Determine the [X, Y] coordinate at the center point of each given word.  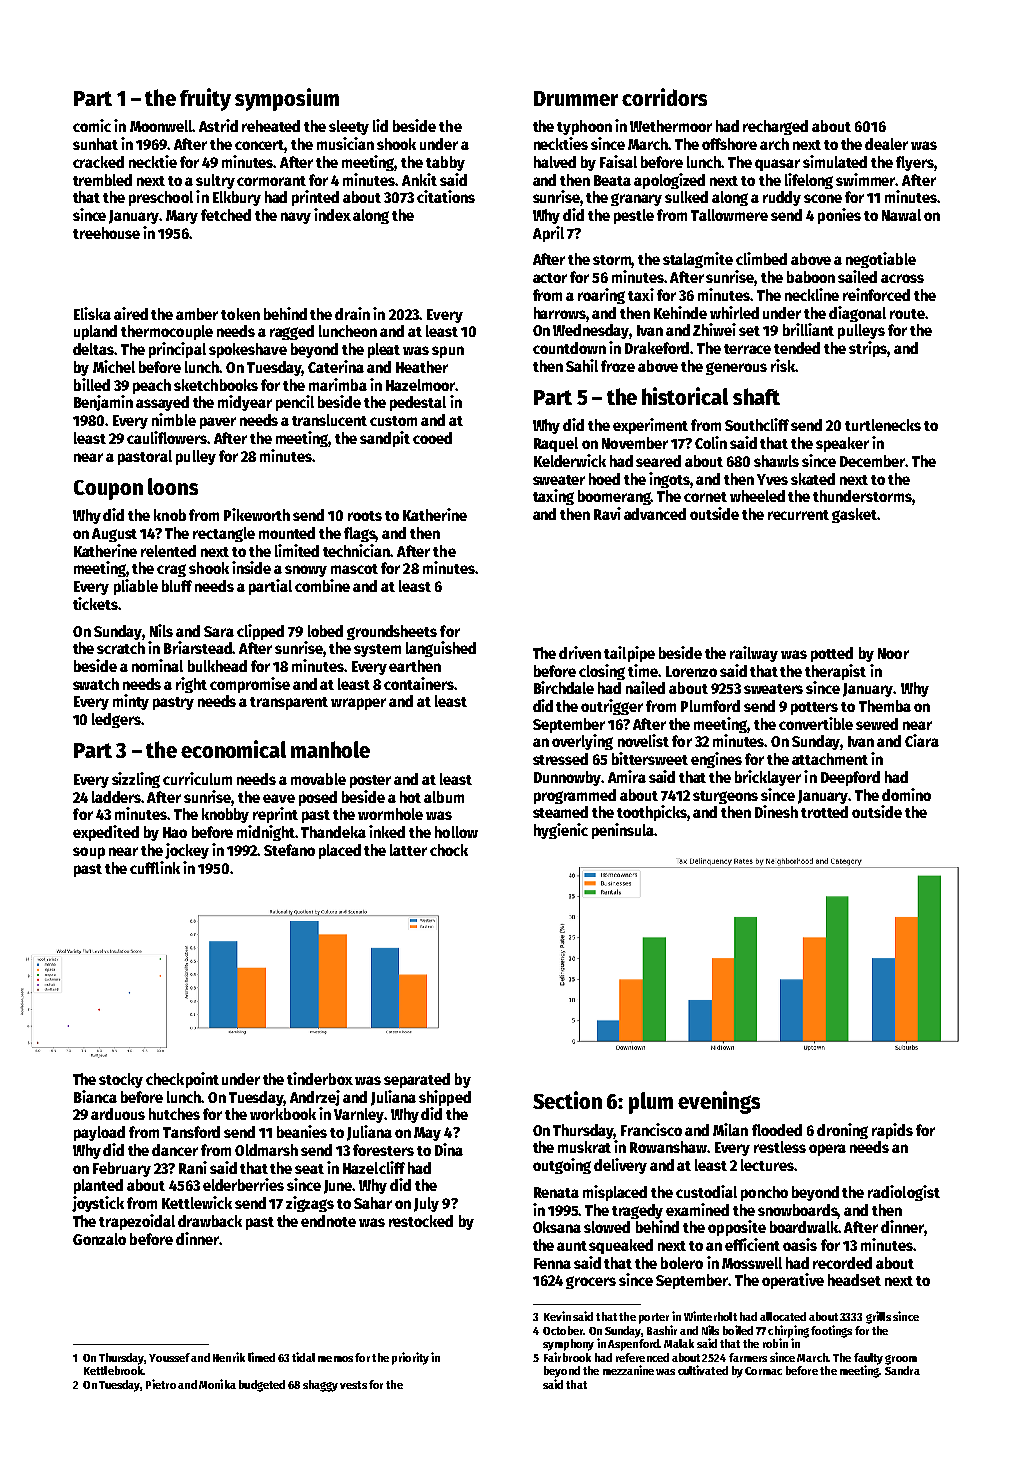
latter [408, 850]
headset [854, 1280]
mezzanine [628, 1370]
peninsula [623, 831]
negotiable [881, 260]
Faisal [618, 161]
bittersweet [650, 758]
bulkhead [217, 666]
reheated [271, 126]
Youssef [169, 1357]
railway [754, 654]
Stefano [289, 850]
